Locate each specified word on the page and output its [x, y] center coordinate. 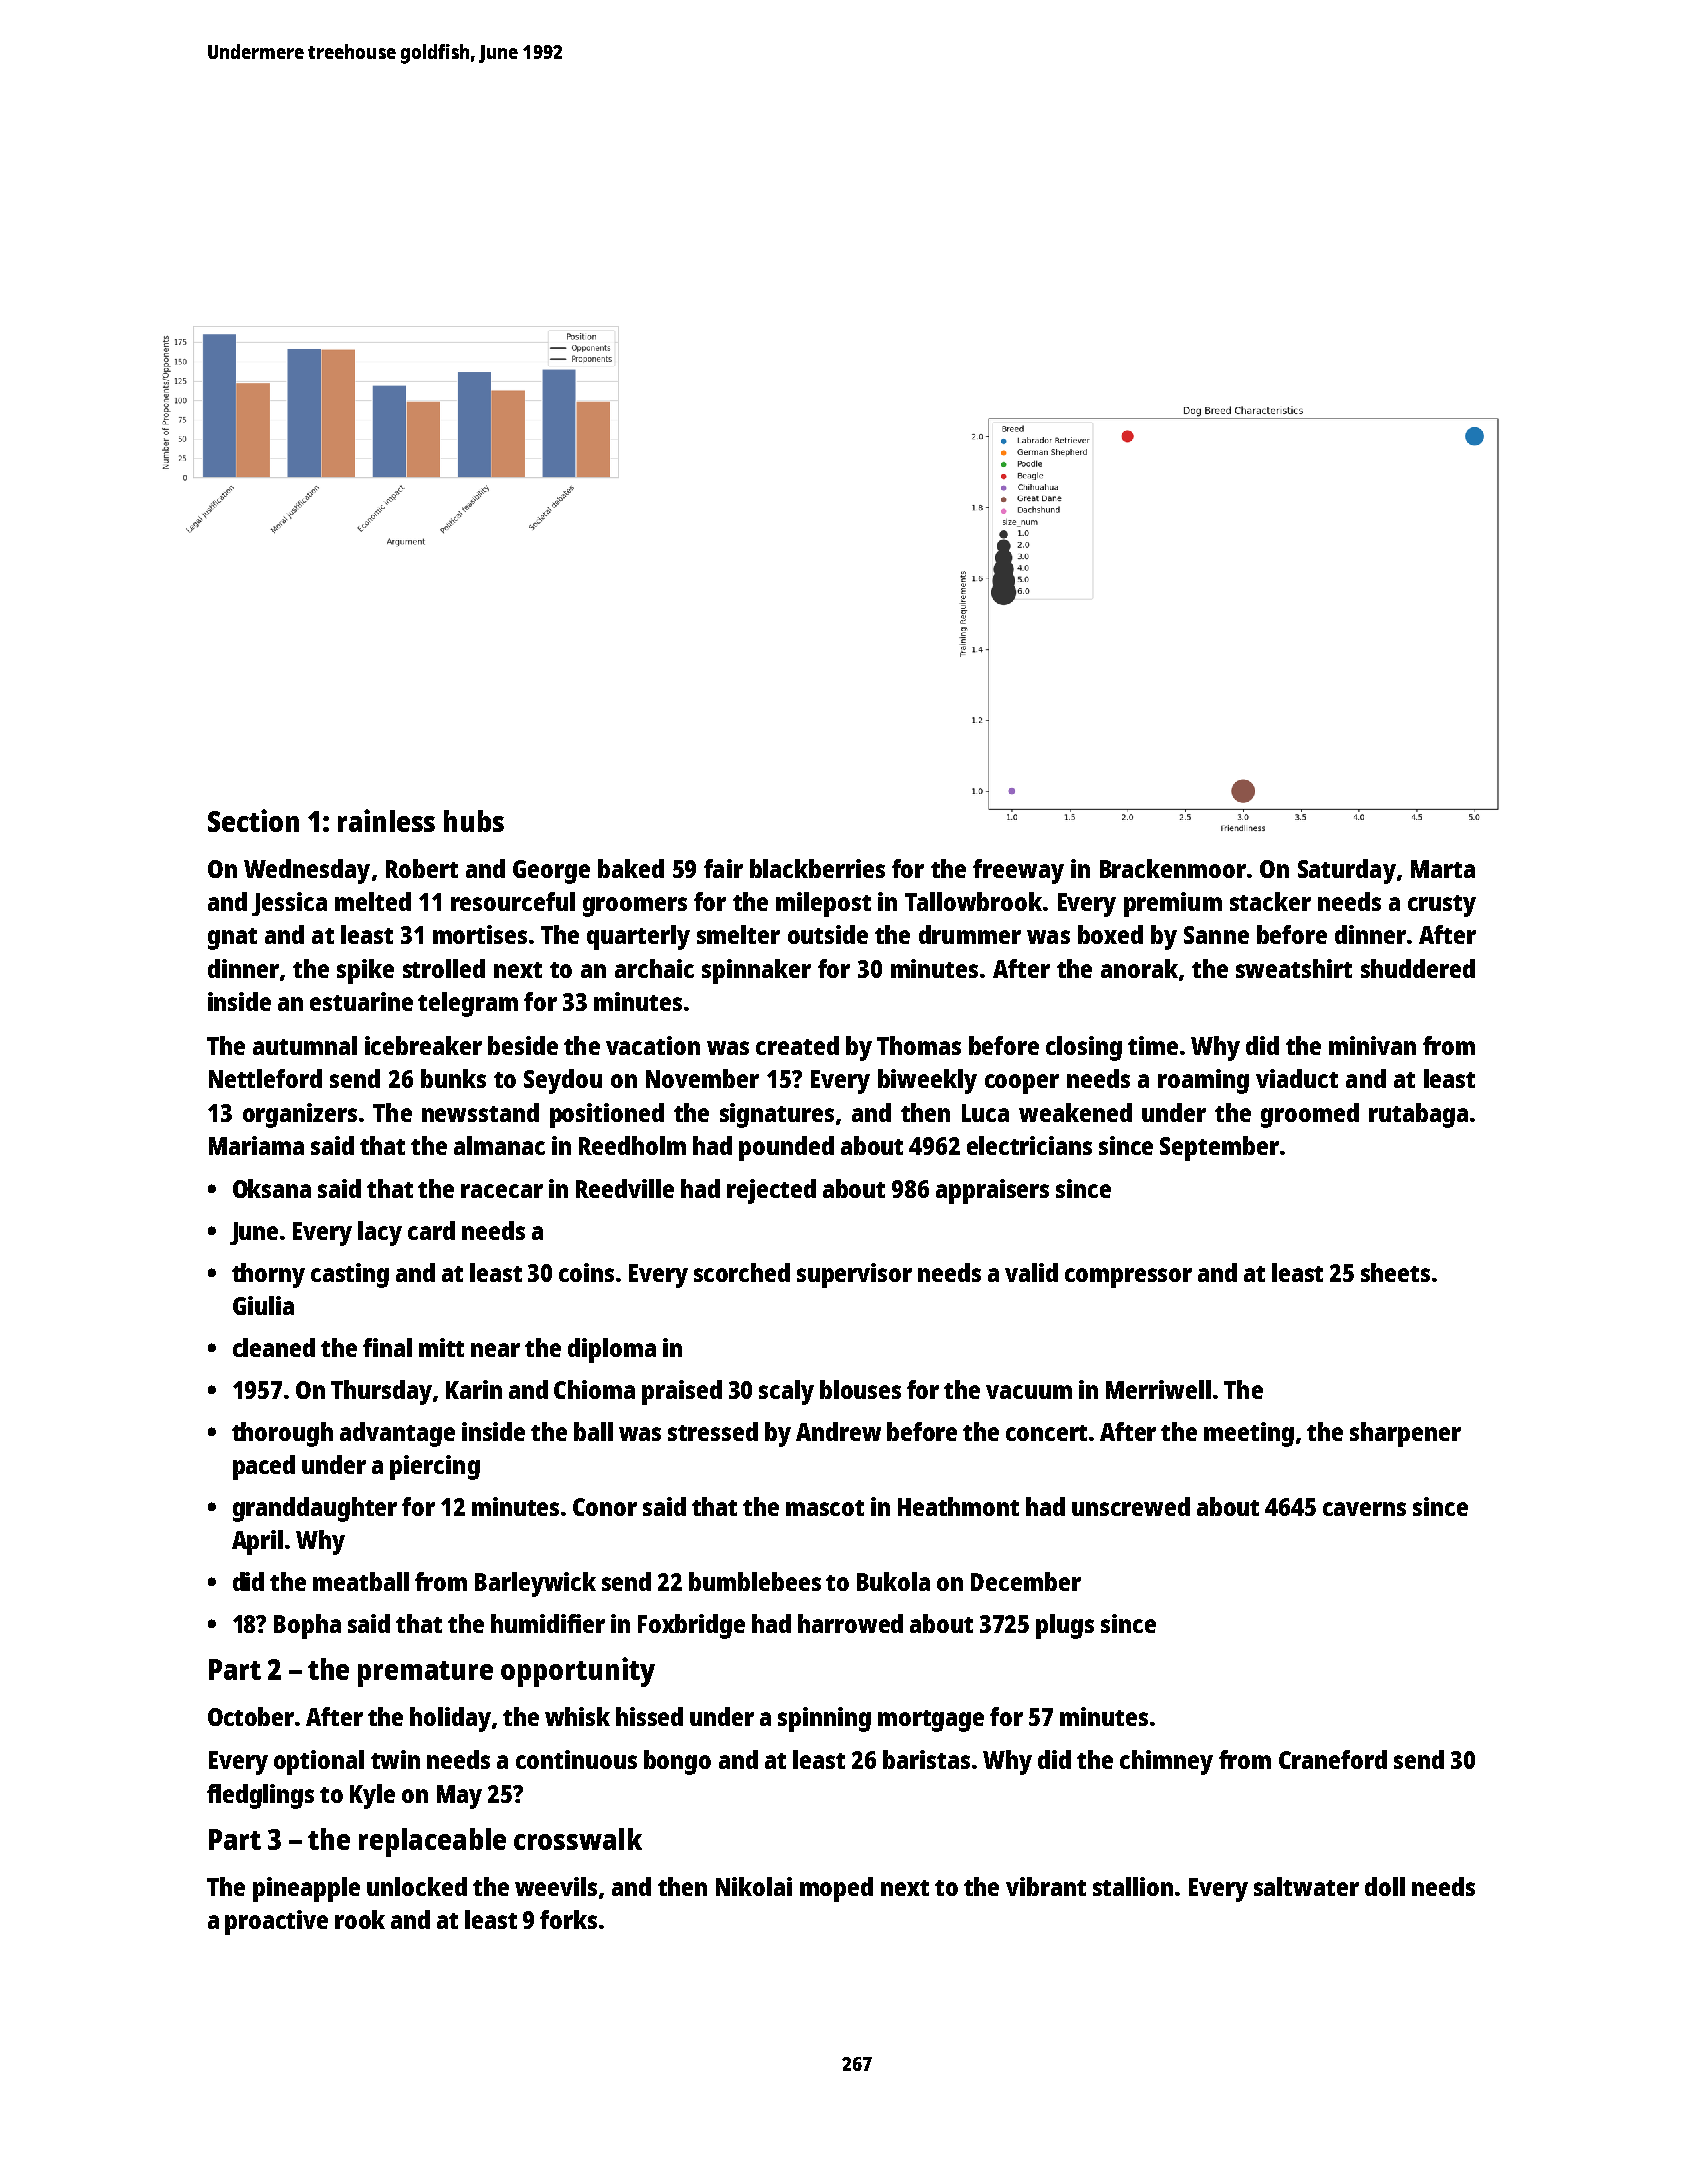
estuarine [361, 1001]
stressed [713, 1431]
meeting [1249, 1434]
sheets [1395, 1272]
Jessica [289, 904]
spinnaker [756, 971]
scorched [742, 1272]
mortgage [931, 1721]
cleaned [274, 1347]
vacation [653, 1045]
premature [425, 1674]
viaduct [1297, 1078]
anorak [1139, 968]
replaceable [432, 1842]
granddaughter [315, 1509]
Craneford [1333, 1759]
